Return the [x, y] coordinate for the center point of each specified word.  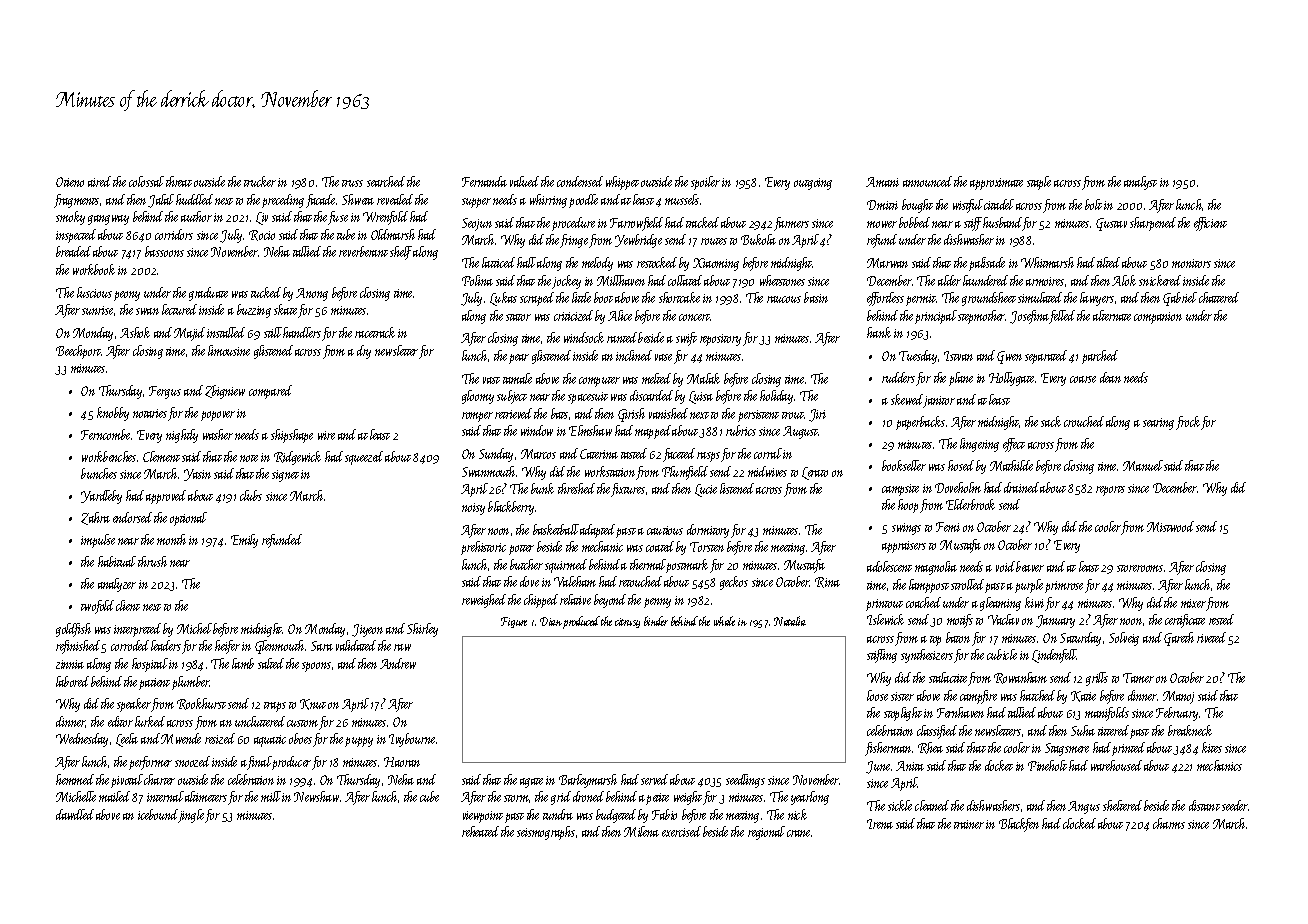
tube [346, 234]
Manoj [1178, 697]
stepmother [982, 317]
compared [270, 392]
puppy [359, 742]
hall [526, 262]
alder [949, 280]
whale [724, 621]
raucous [784, 299]
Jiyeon [367, 630]
